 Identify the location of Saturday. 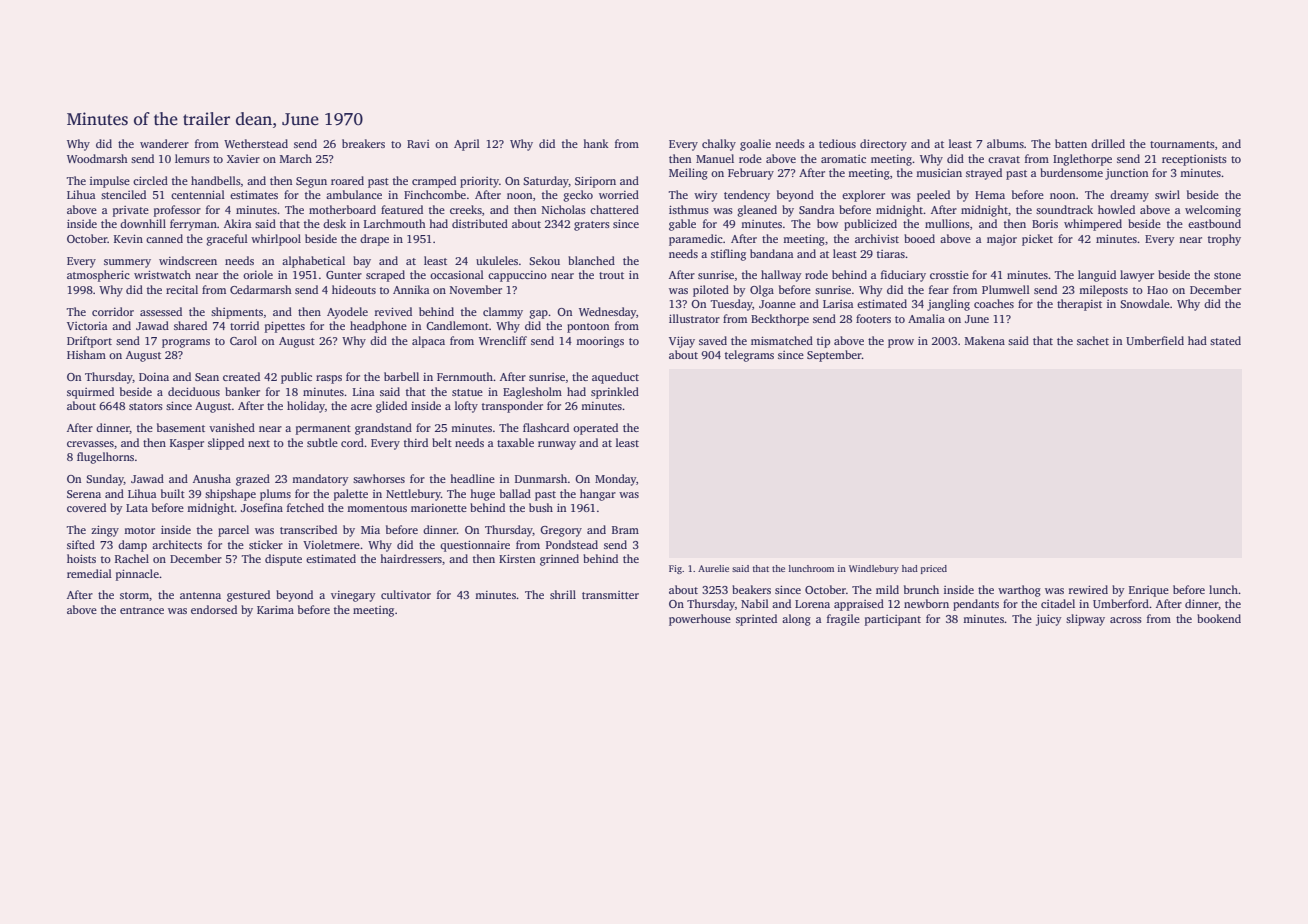
(546, 182).
